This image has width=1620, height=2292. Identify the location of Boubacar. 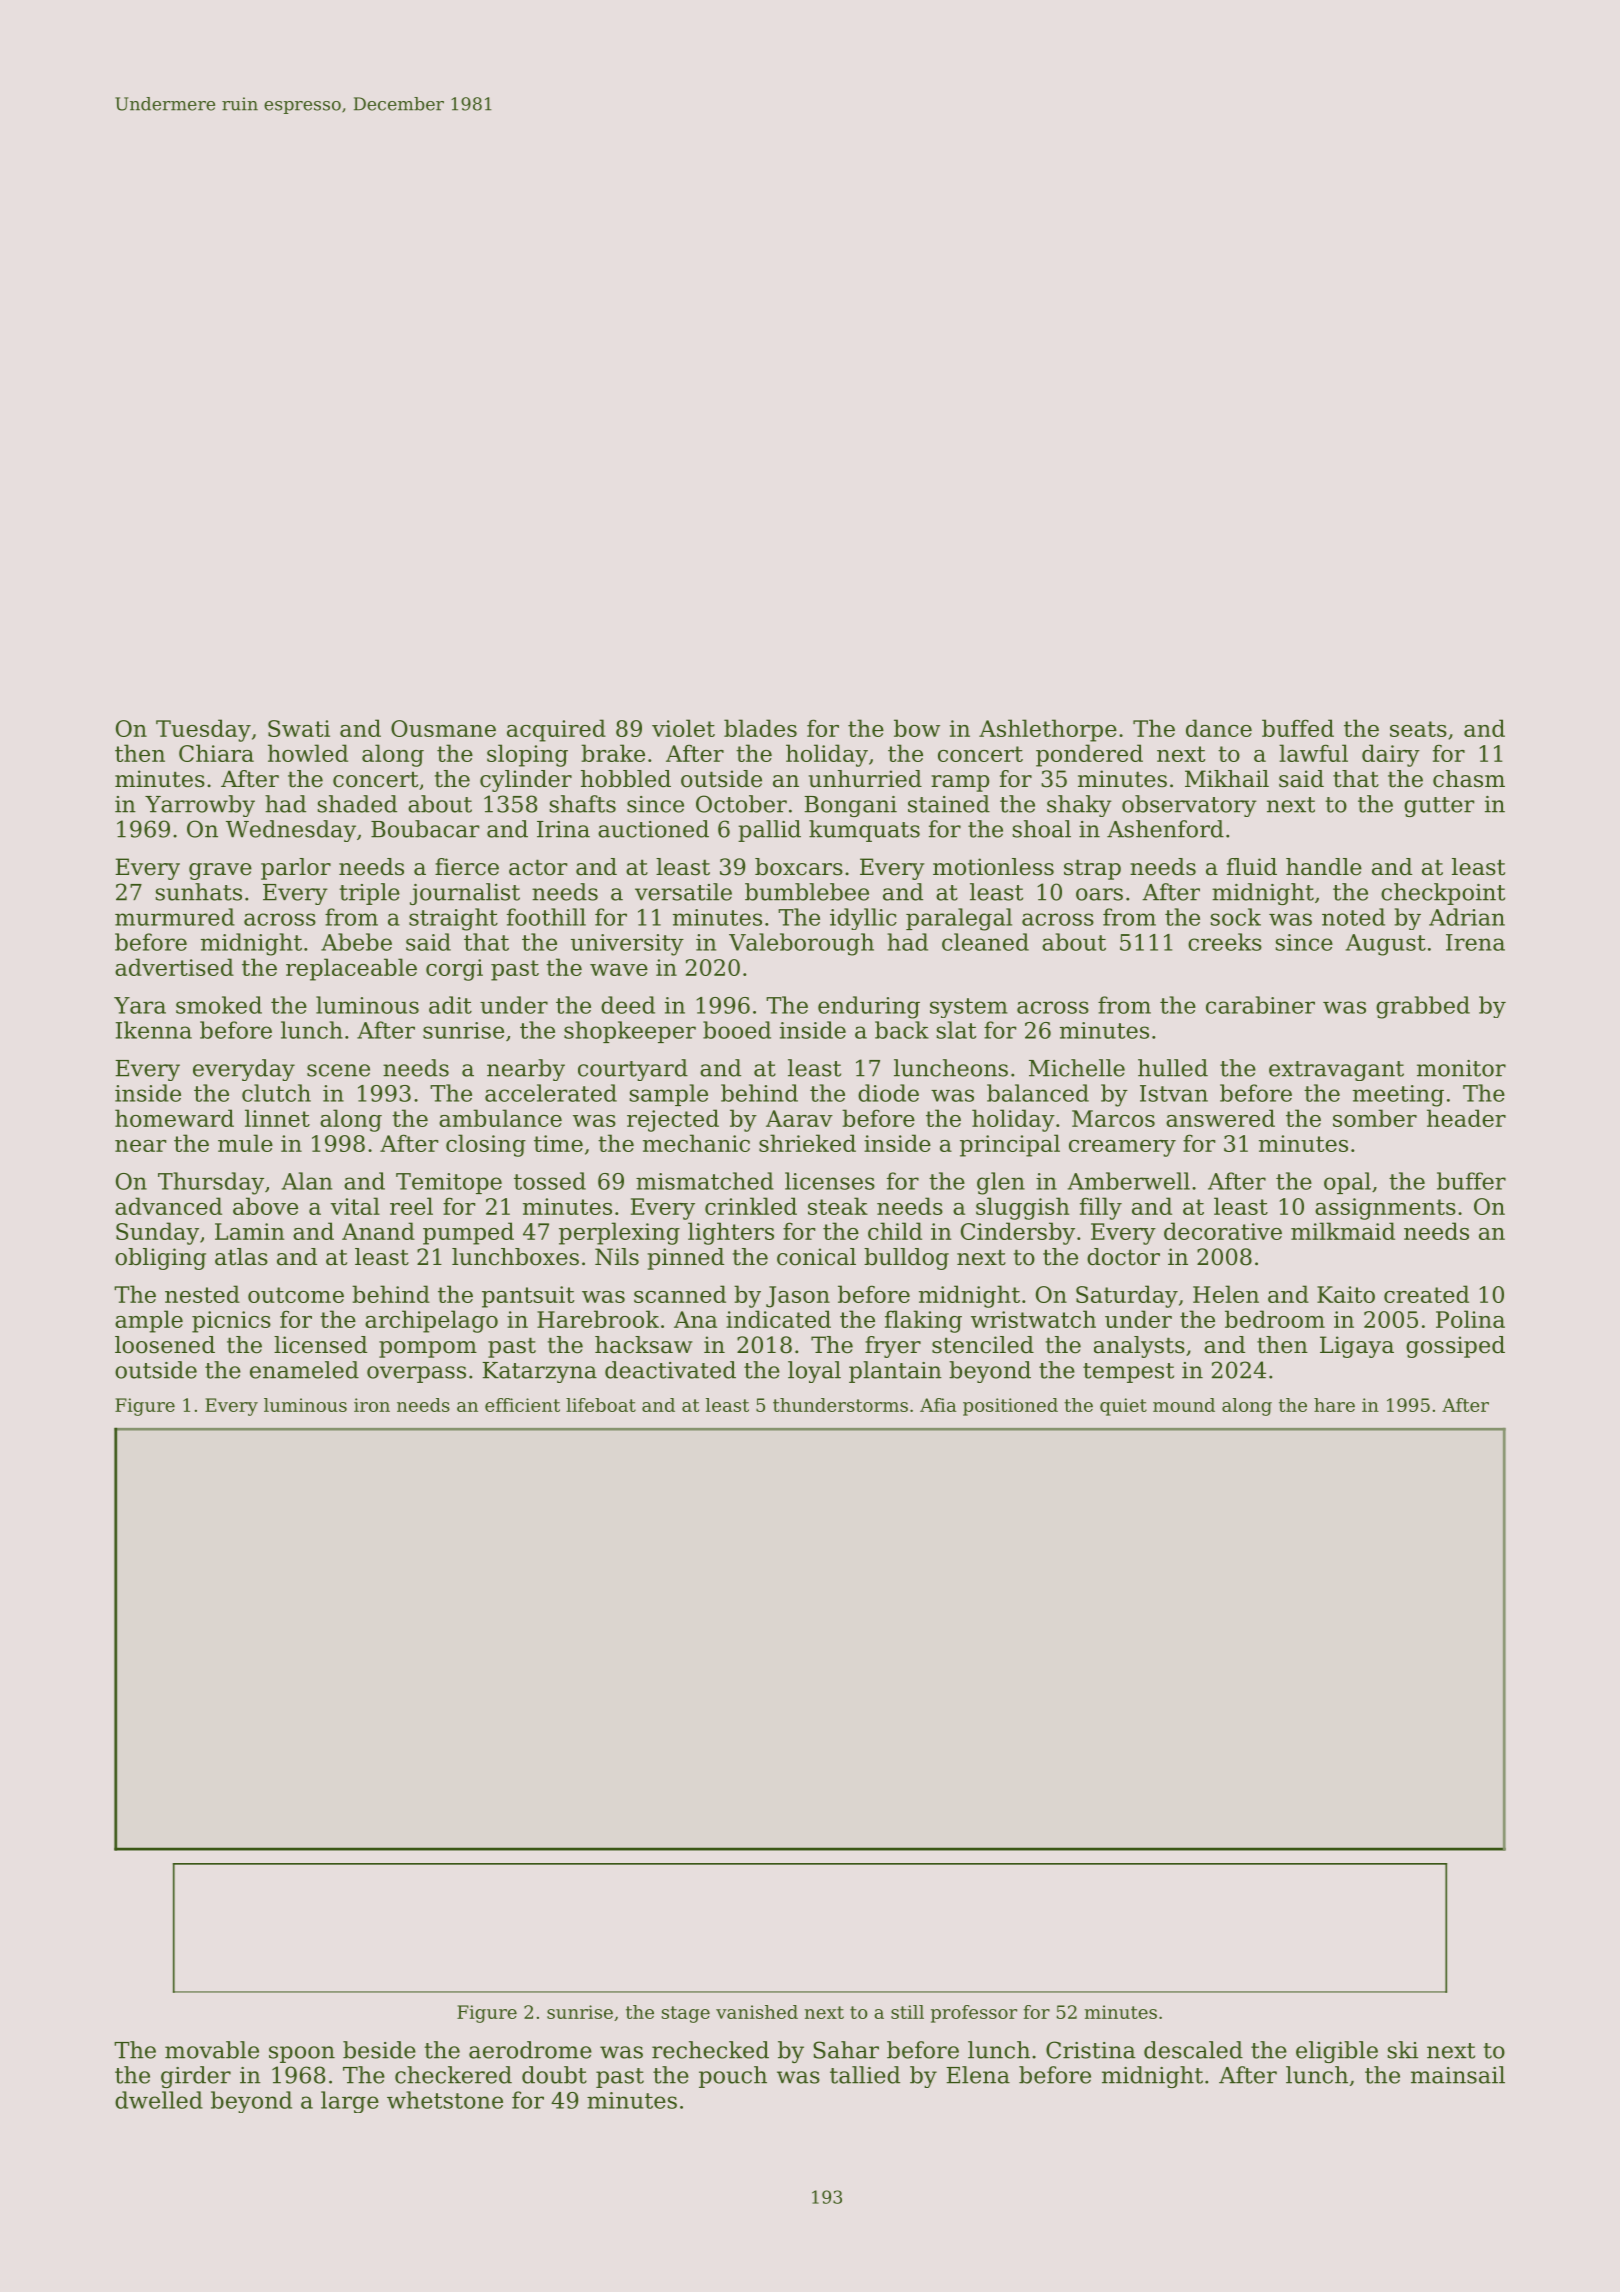
(425, 829).
